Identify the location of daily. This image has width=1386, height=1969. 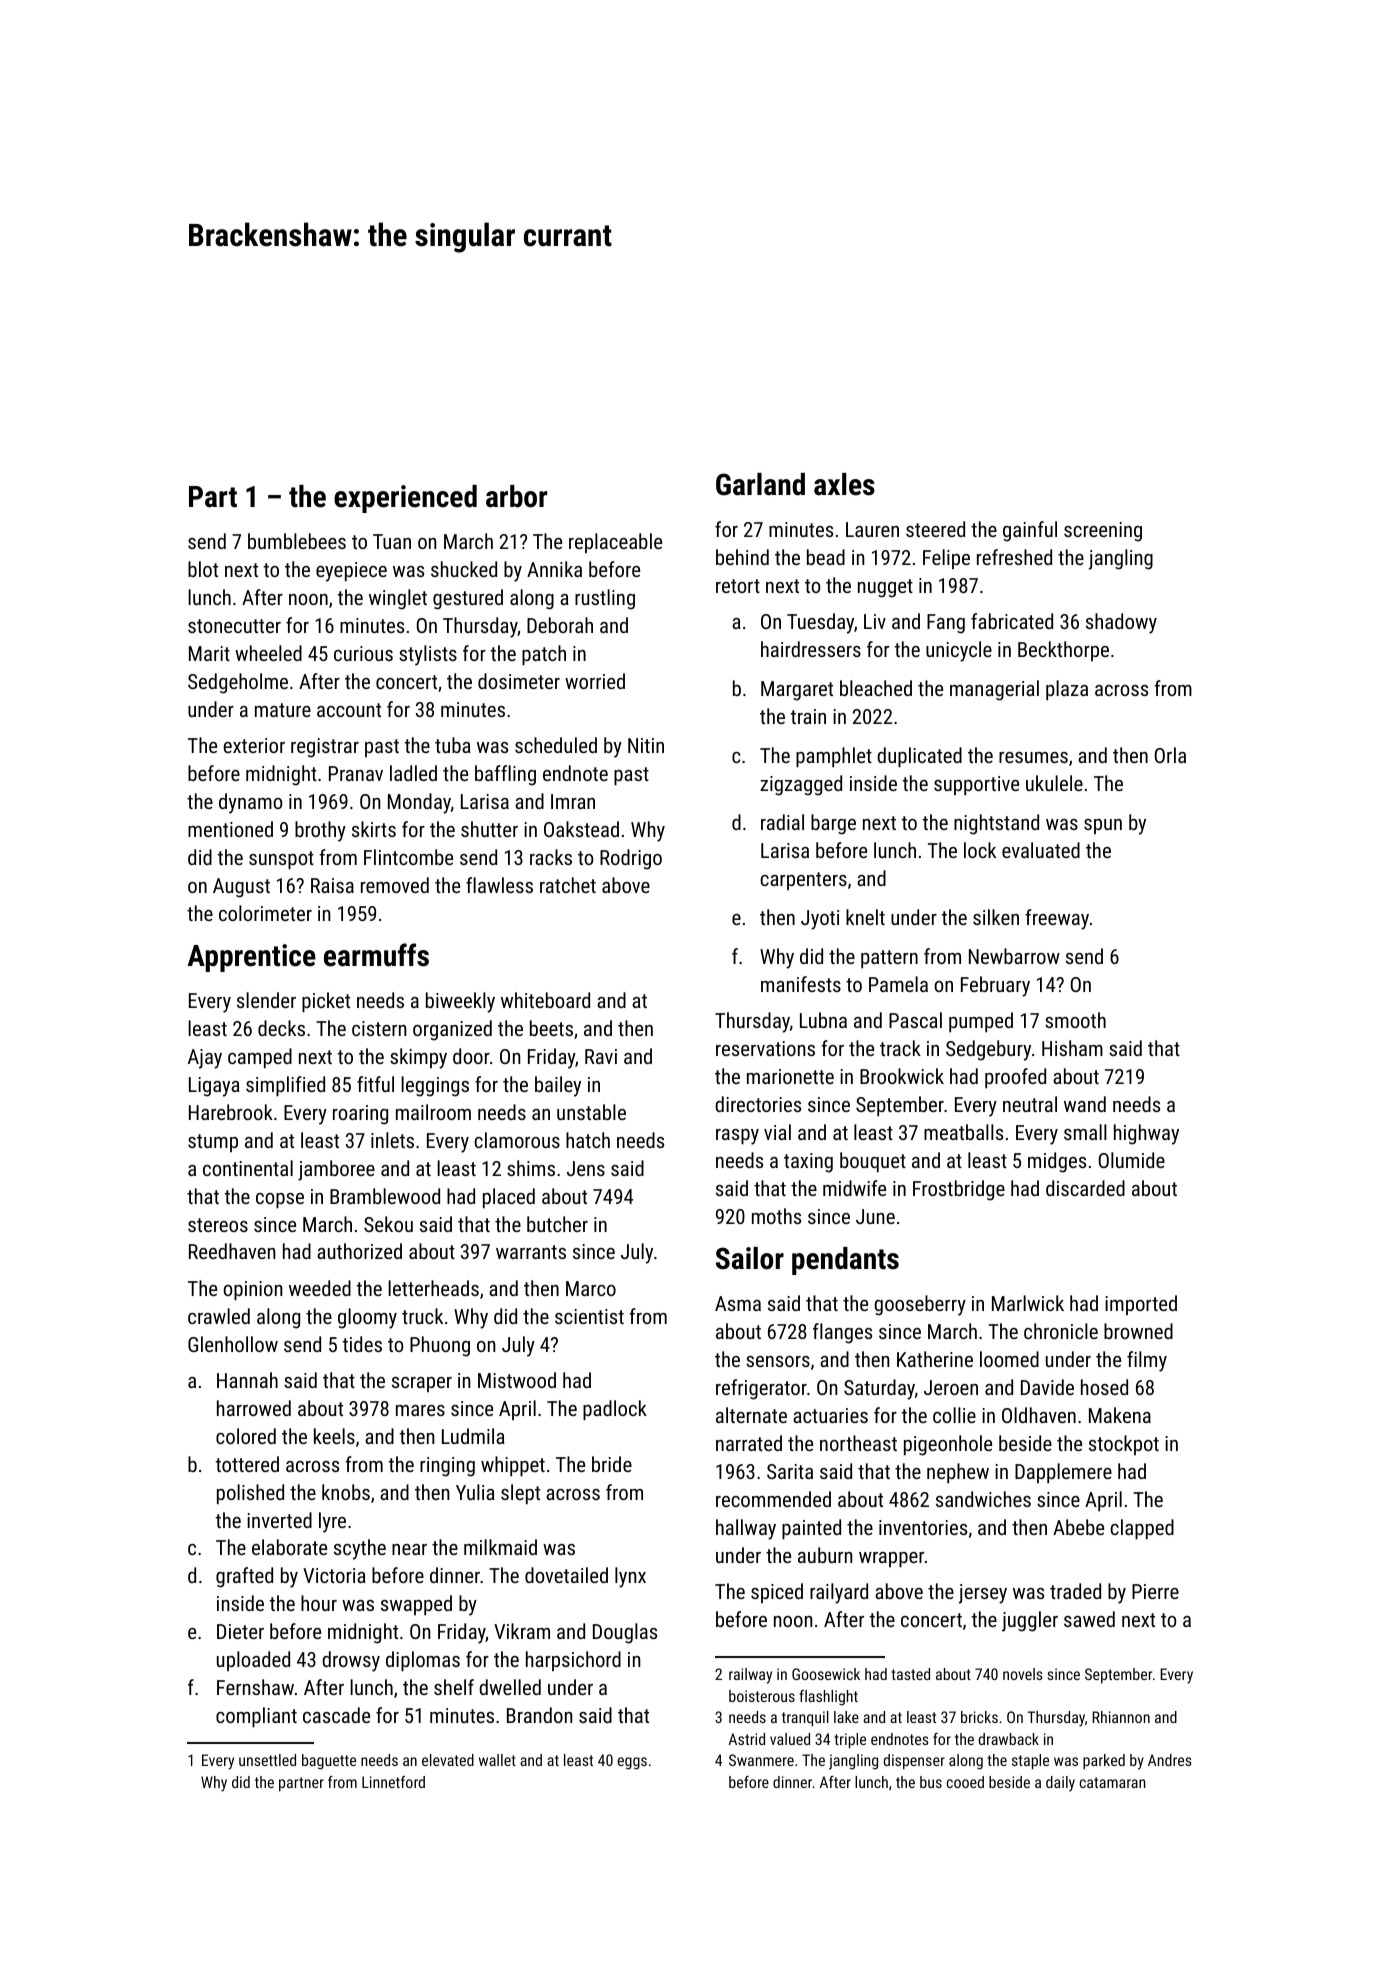
(1060, 1784).
